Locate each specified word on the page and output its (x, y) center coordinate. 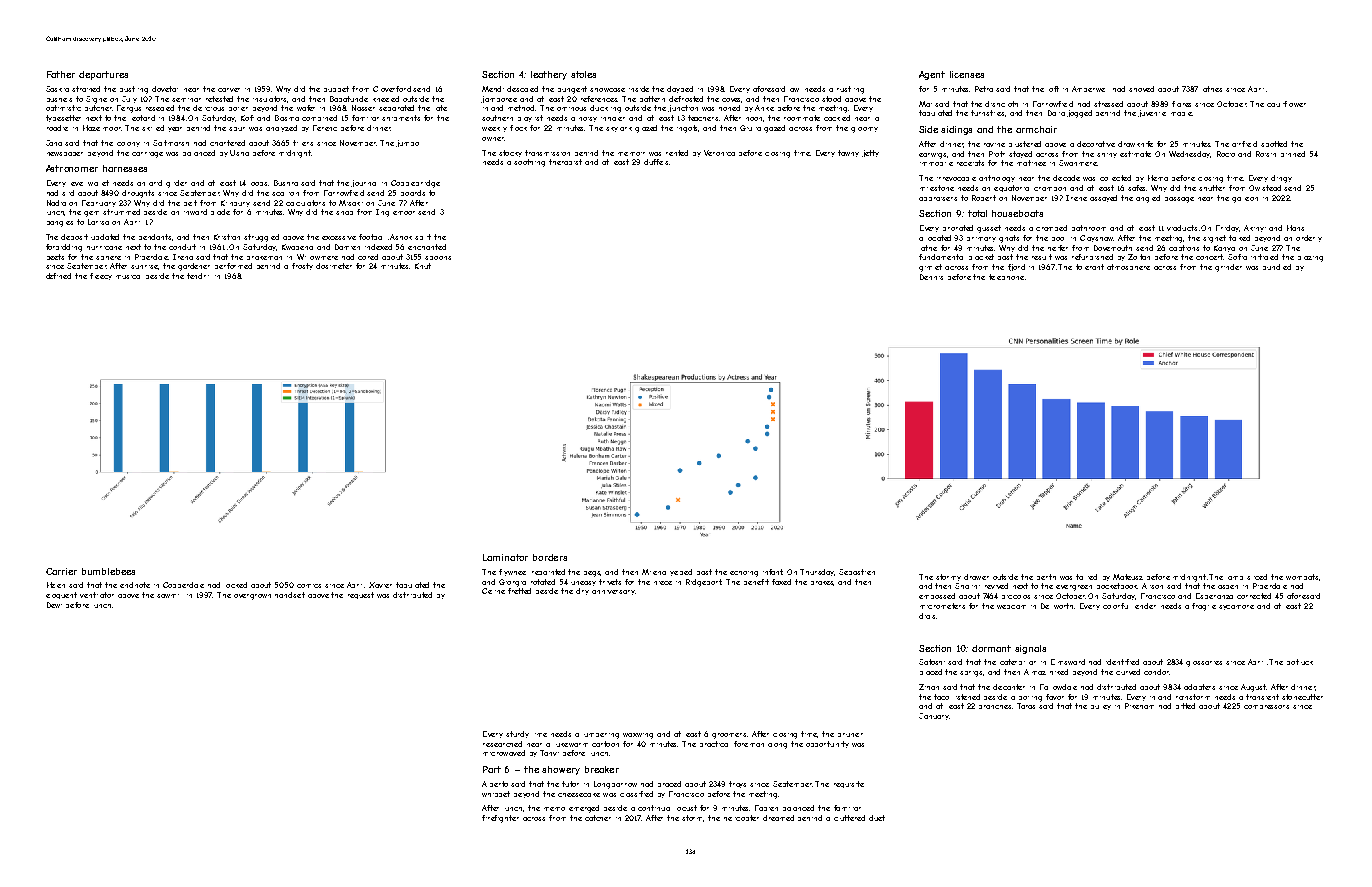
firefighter (500, 819)
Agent (932, 75)
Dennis (931, 277)
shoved (1141, 89)
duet (877, 818)
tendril (198, 276)
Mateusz (1128, 577)
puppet (336, 89)
